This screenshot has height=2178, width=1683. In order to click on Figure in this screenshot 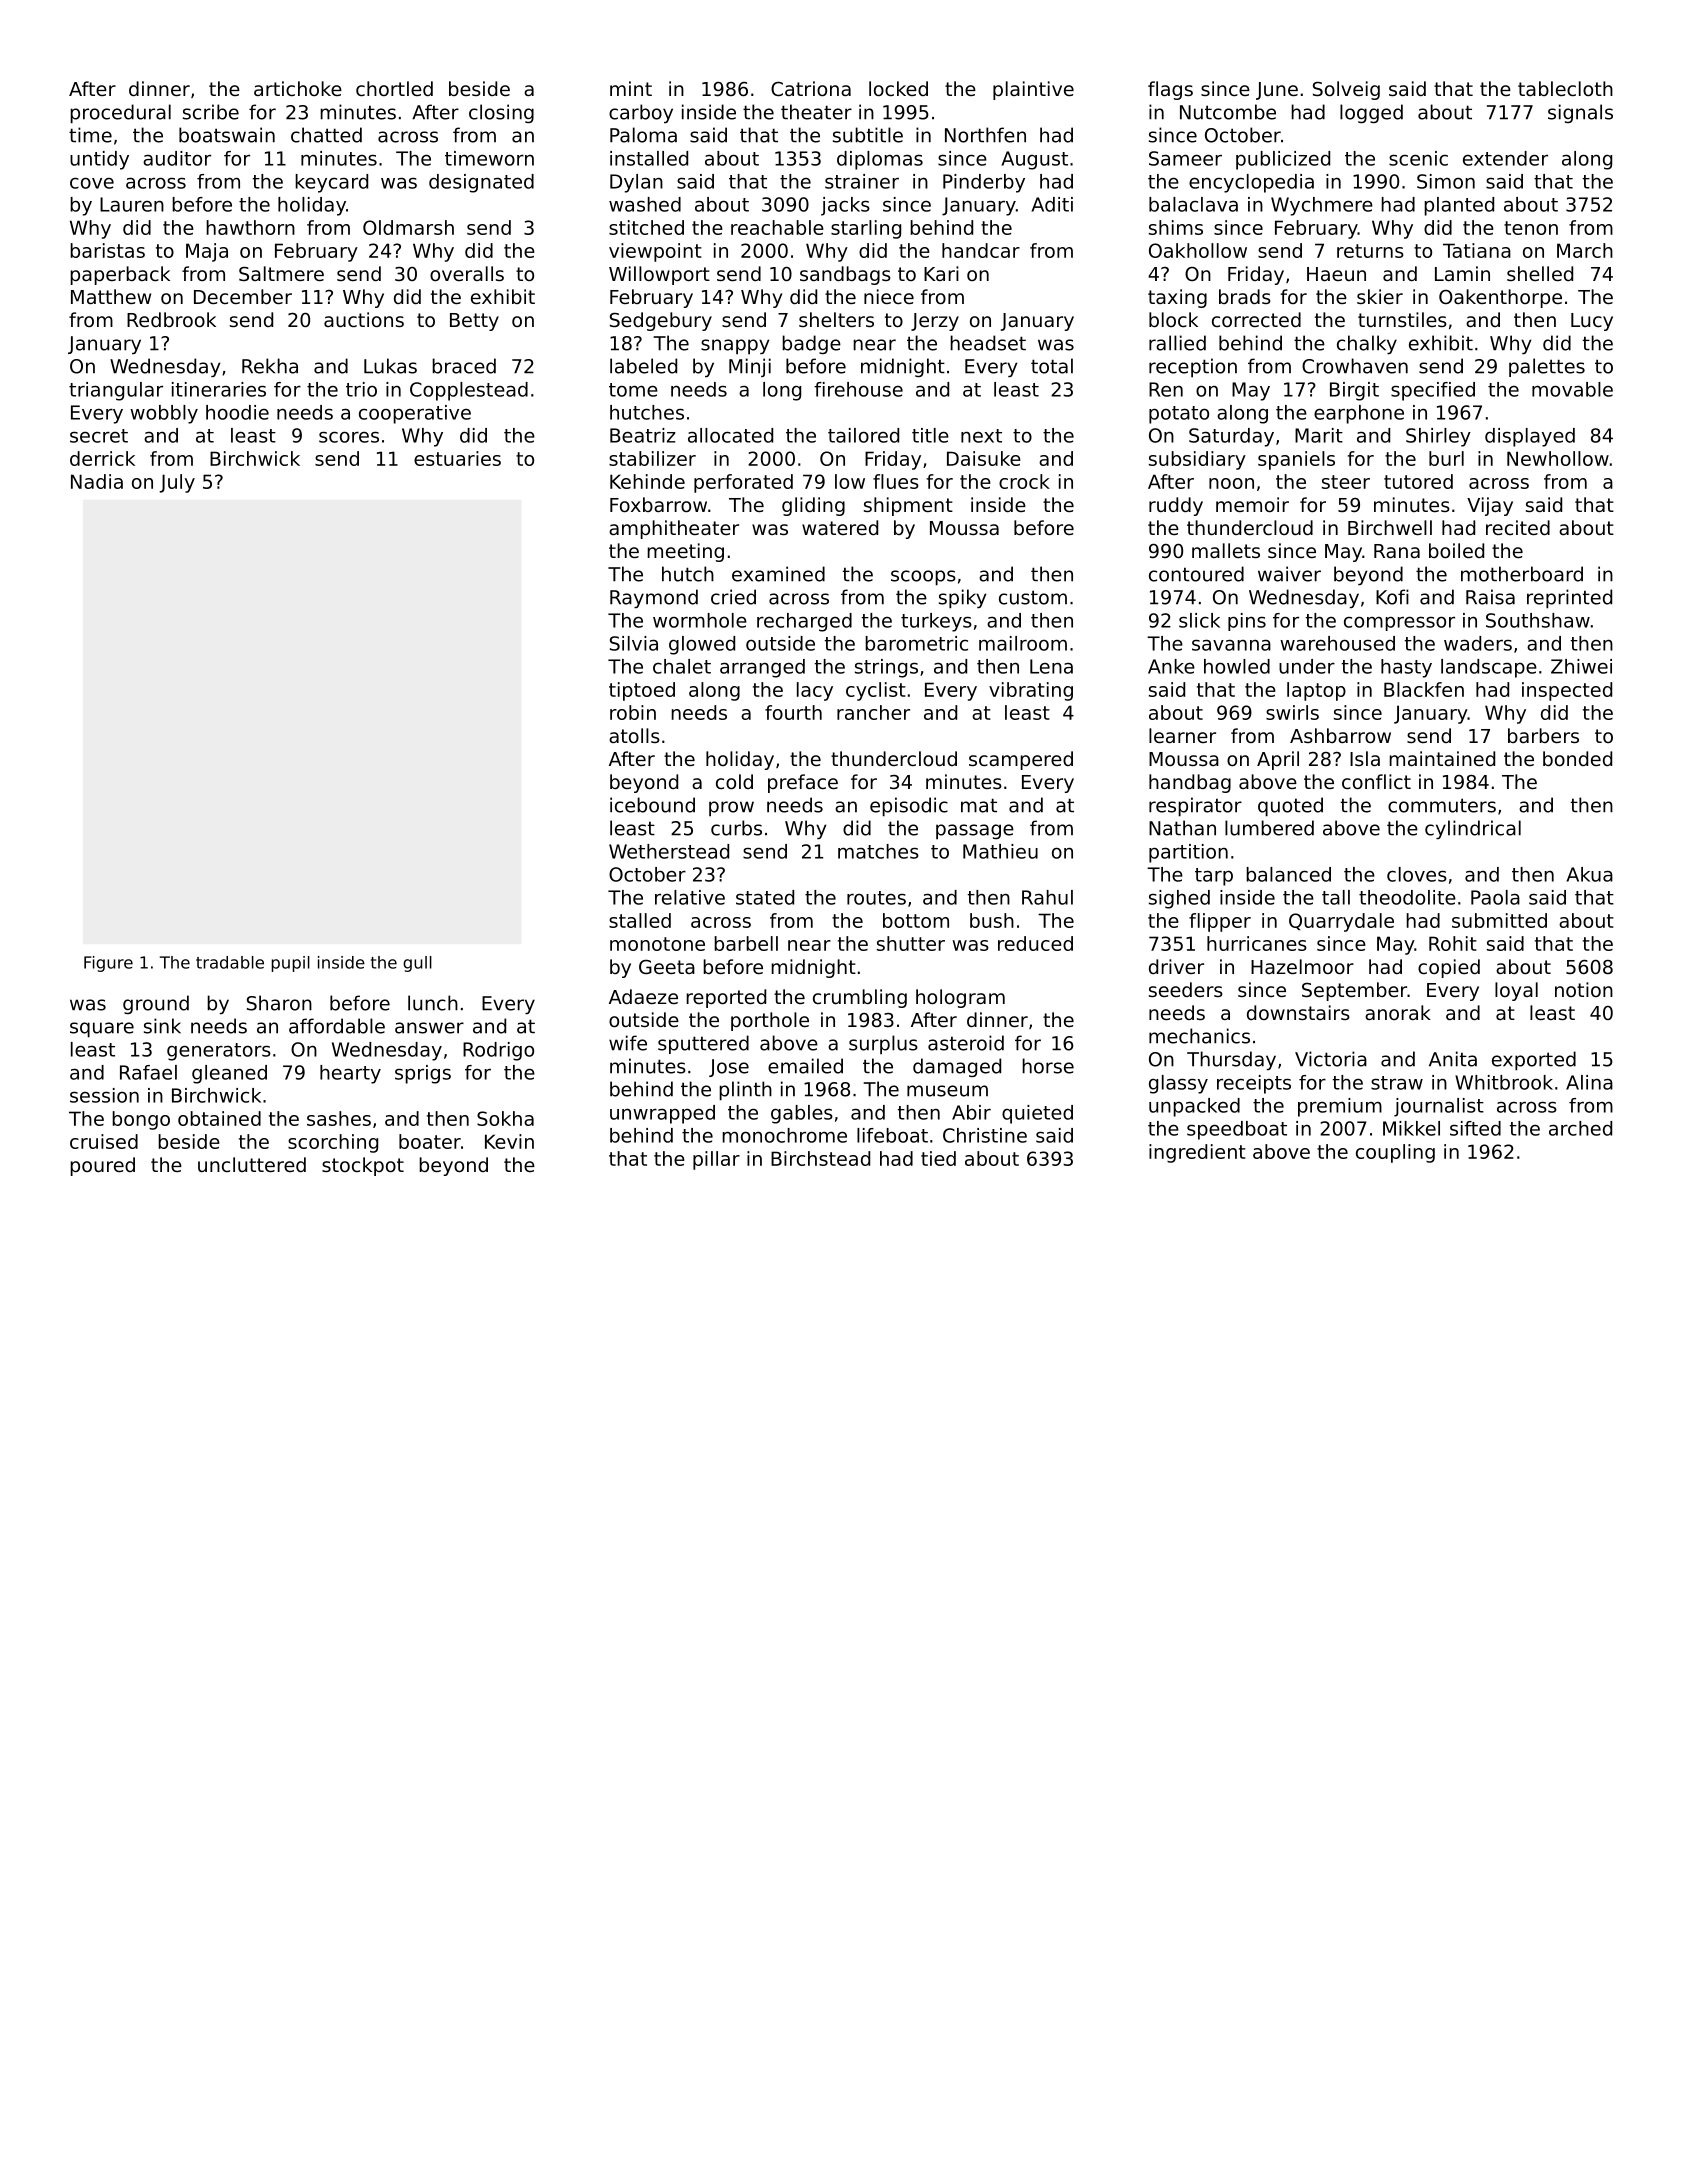, I will do `click(108, 964)`.
